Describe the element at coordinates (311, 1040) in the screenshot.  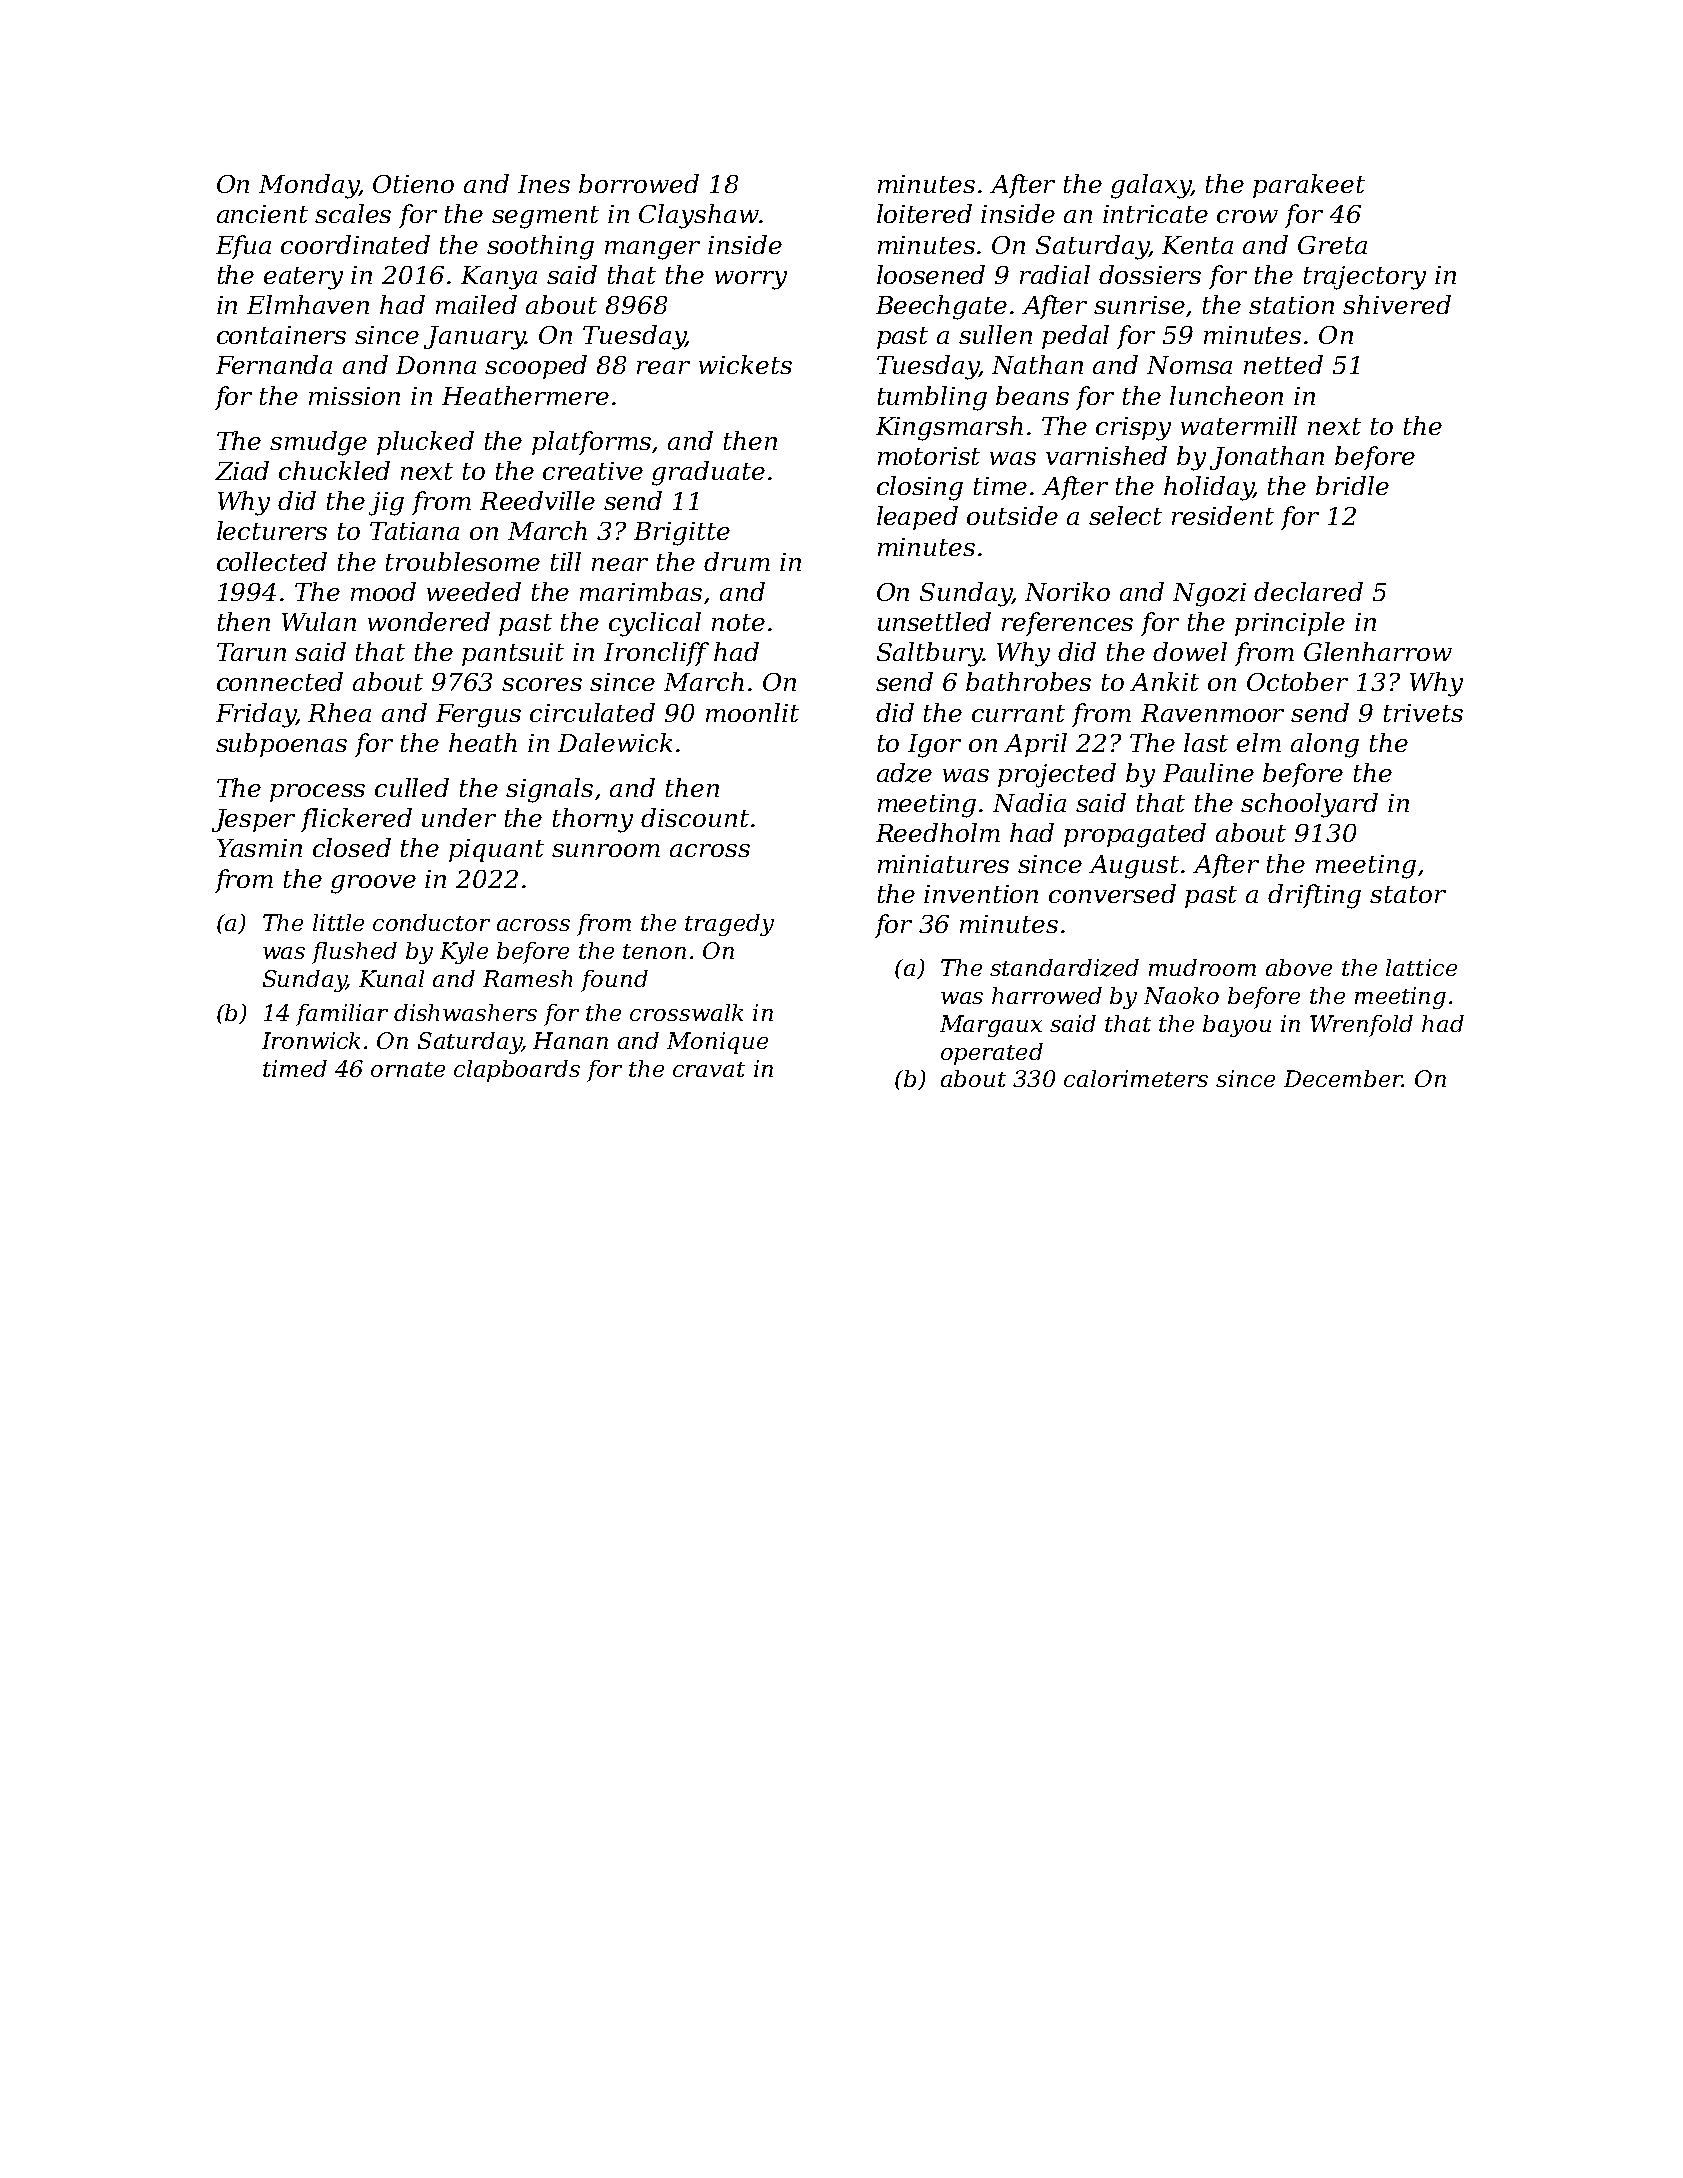
I see `Ironwick` at that location.
